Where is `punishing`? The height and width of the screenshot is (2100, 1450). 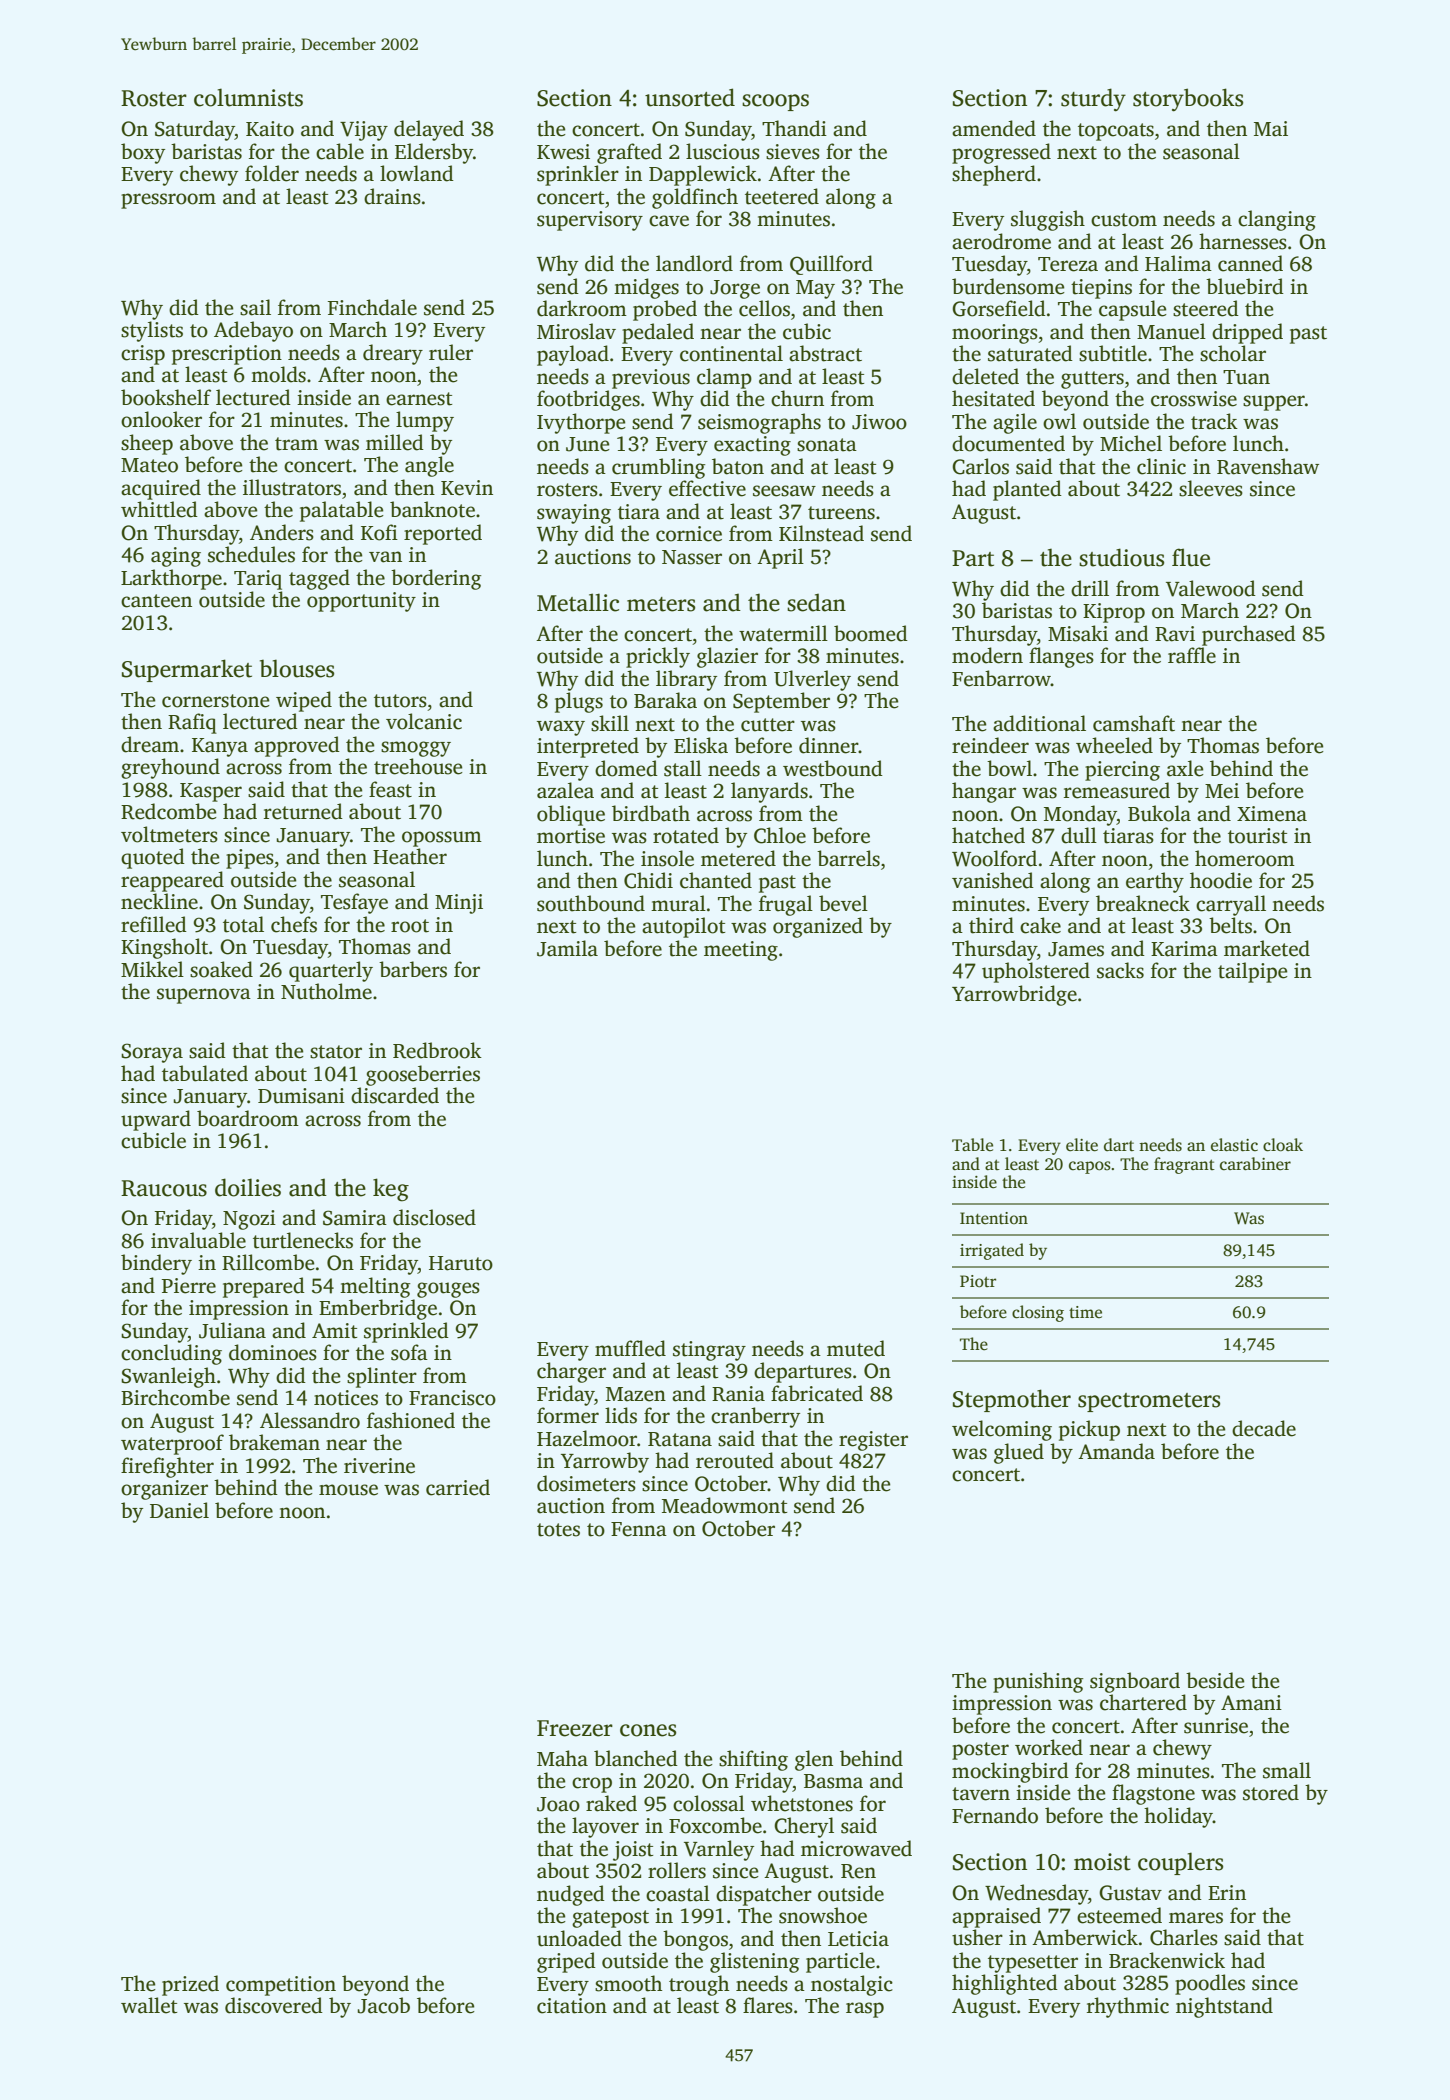
punishing is located at coordinates (1038, 1682).
